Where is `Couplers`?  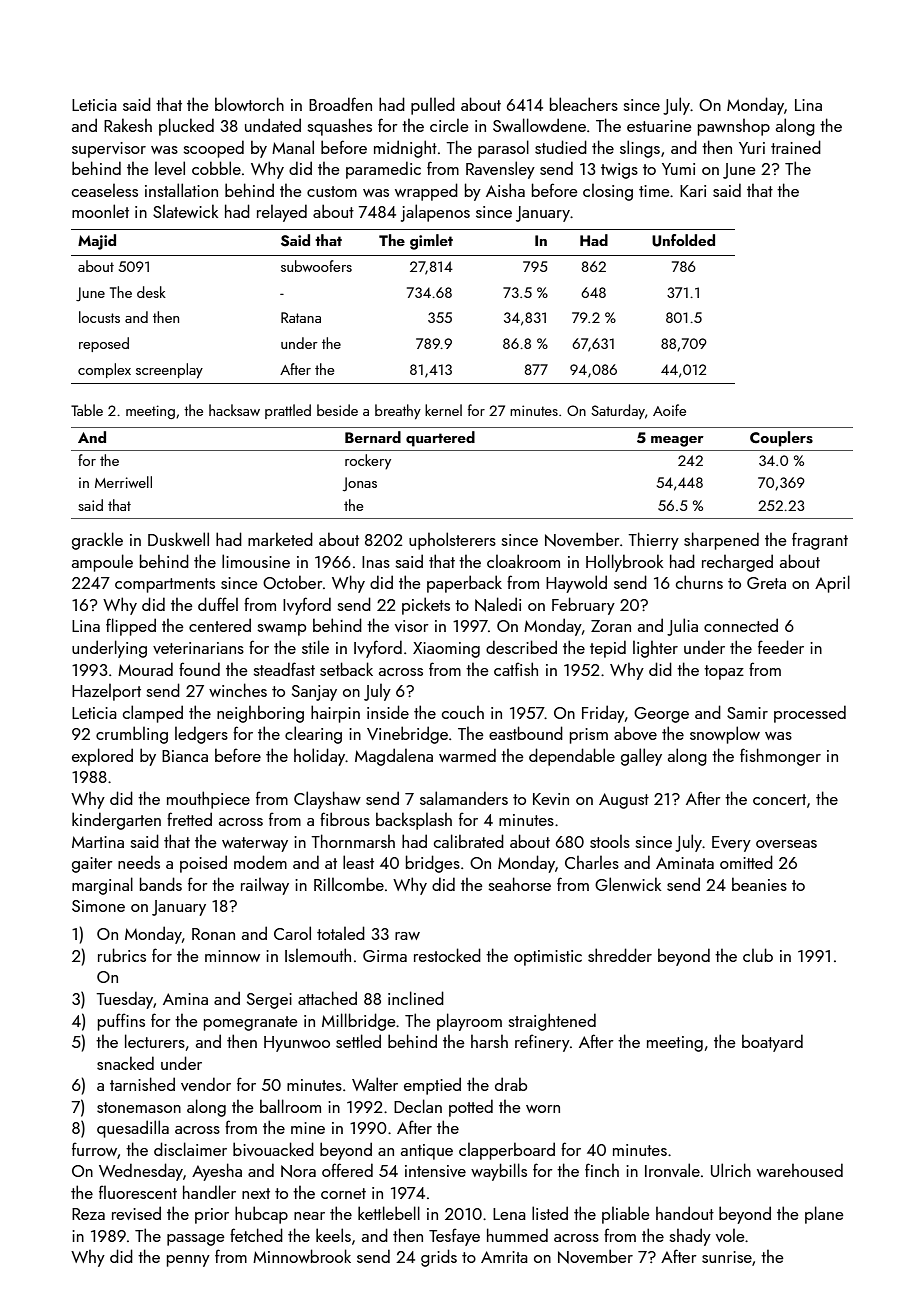 Couplers is located at coordinates (781, 439).
